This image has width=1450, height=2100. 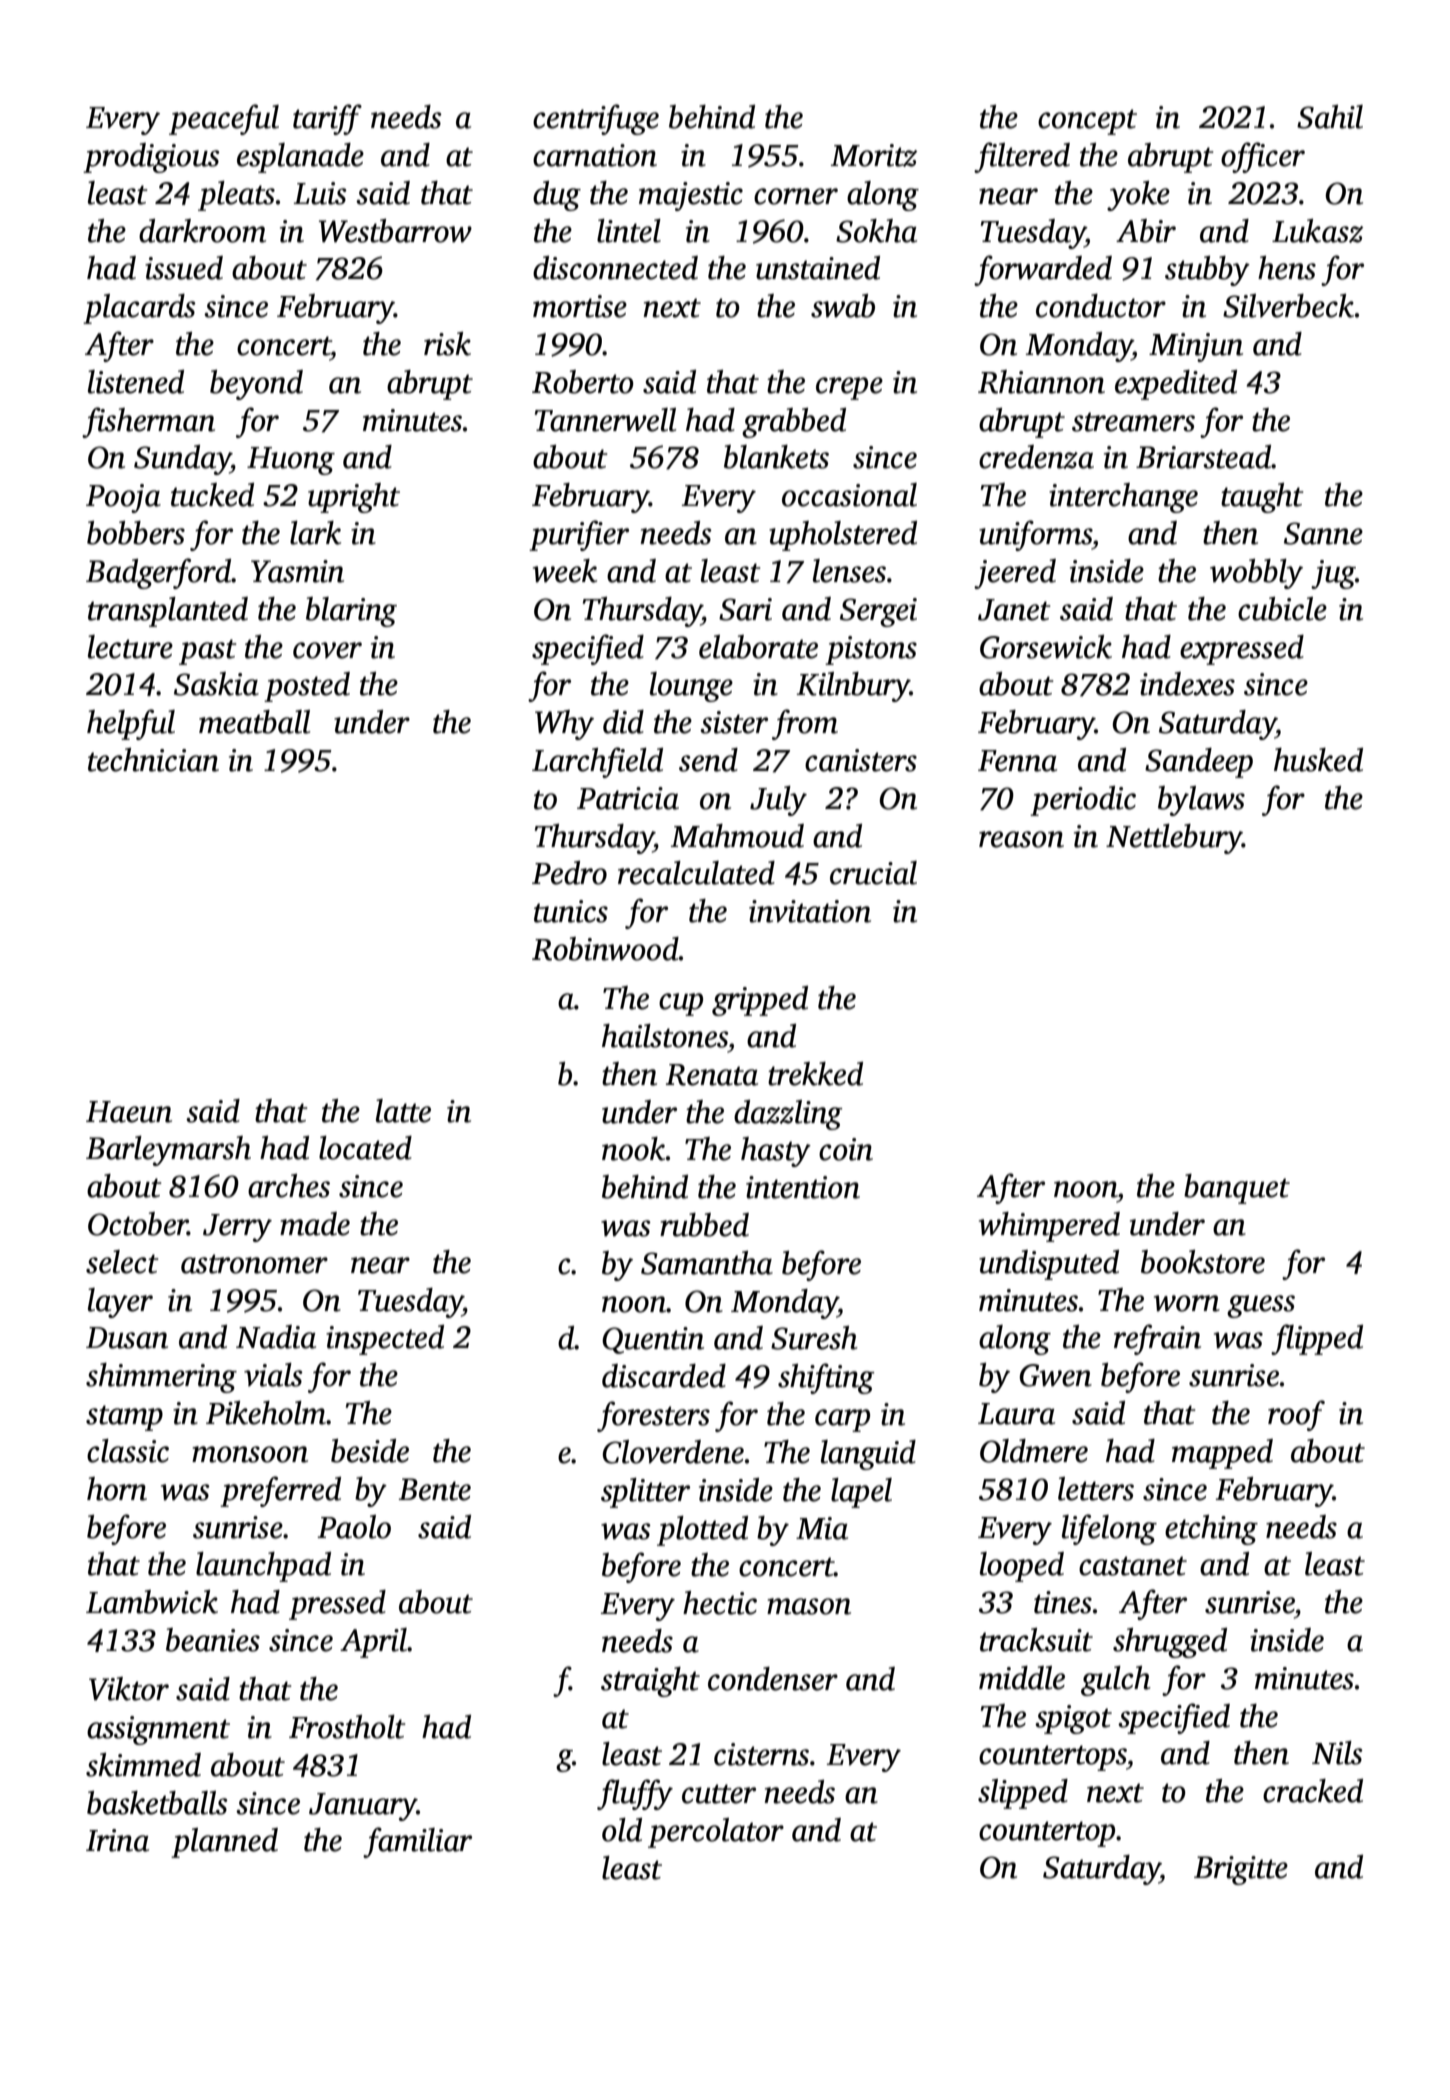 I want to click on did, so click(x=623, y=722).
